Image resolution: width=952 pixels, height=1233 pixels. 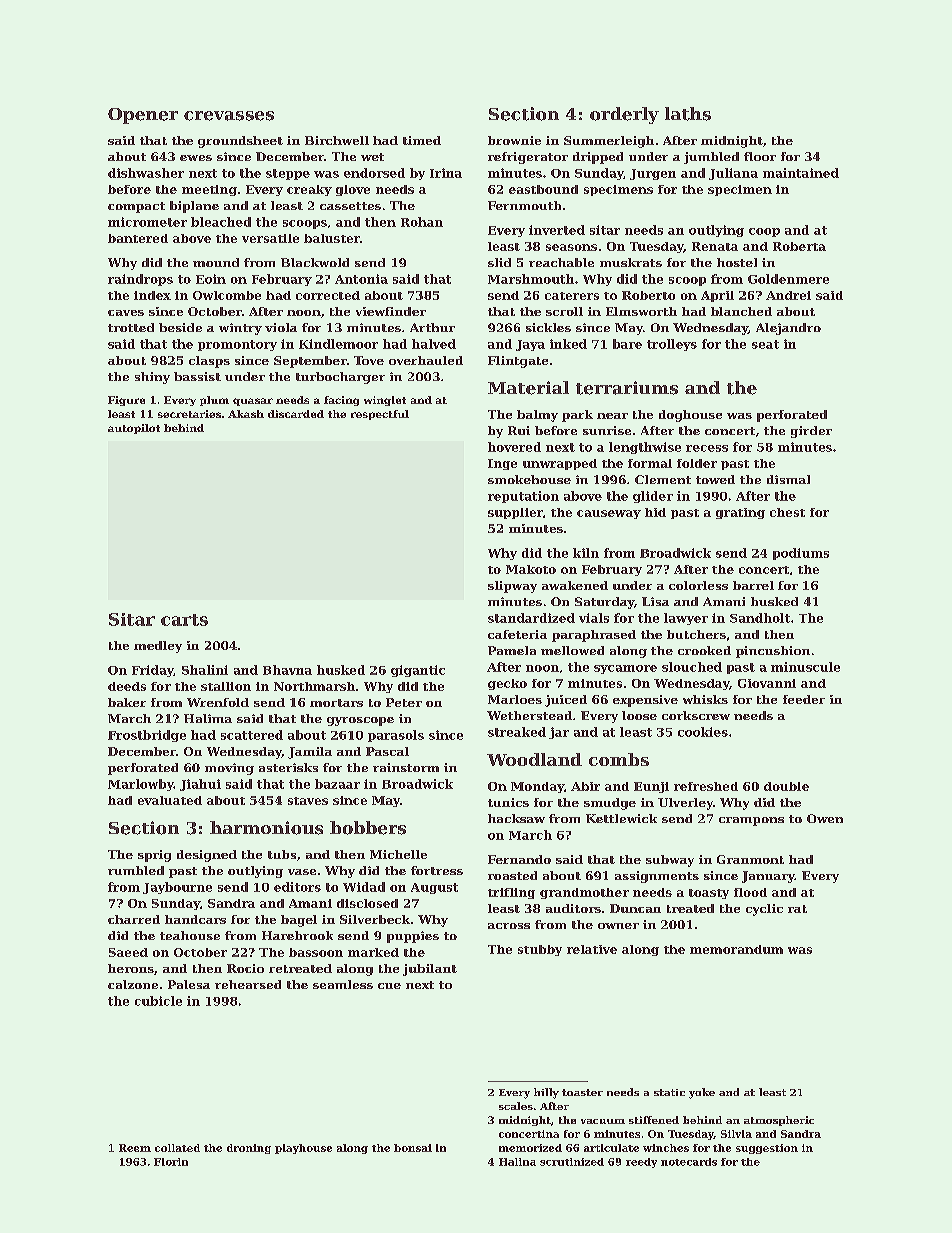 What do you see at coordinates (499, 262) in the screenshot?
I see `slid` at bounding box center [499, 262].
